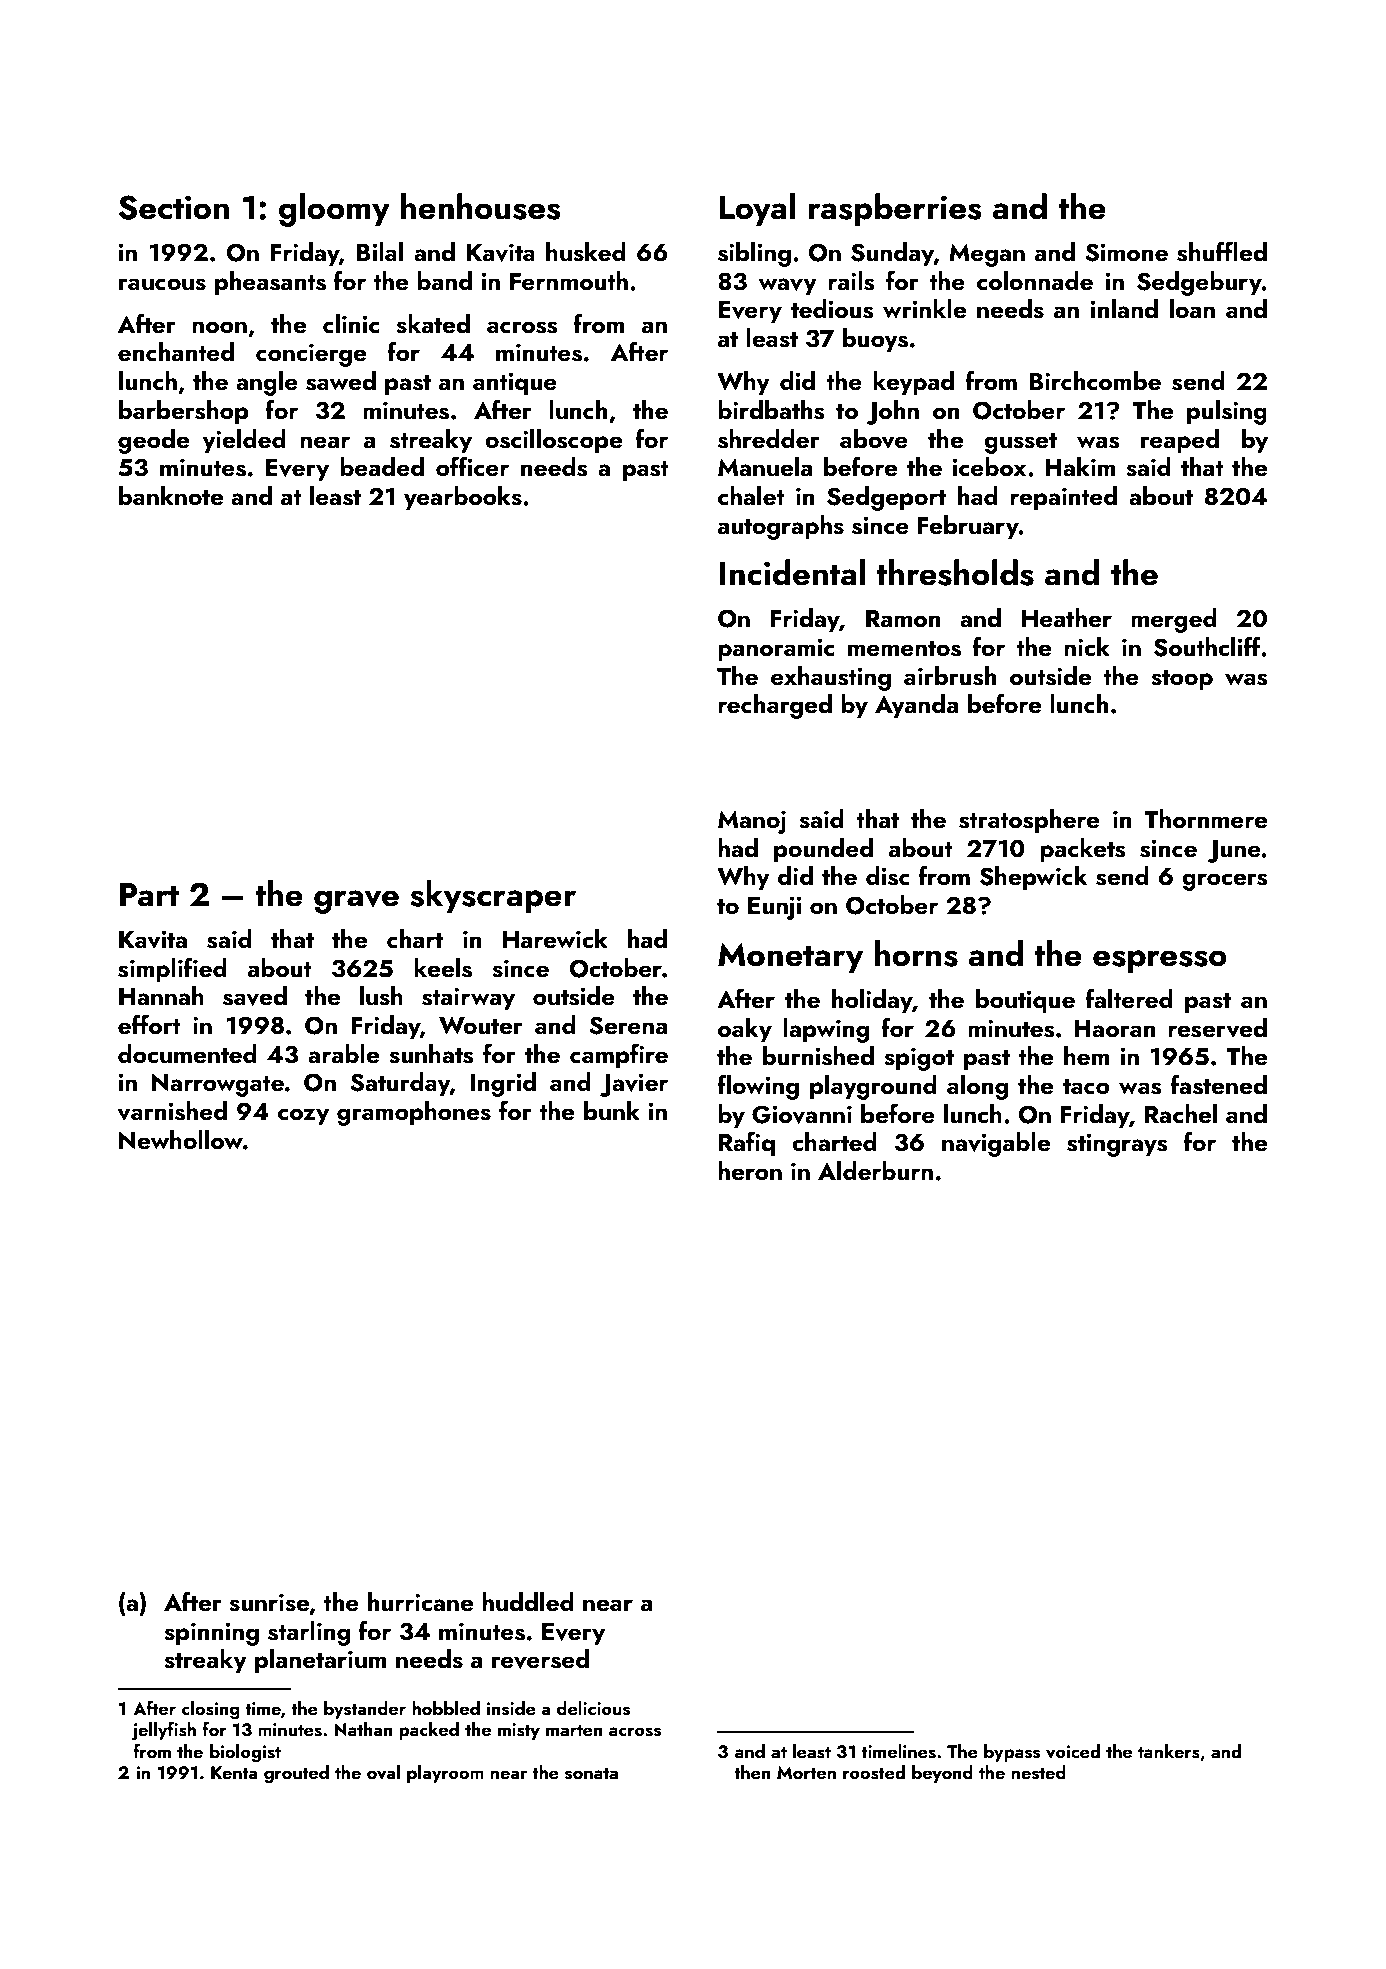  Describe the element at coordinates (420, 1602) in the screenshot. I see `hurricane` at that location.
